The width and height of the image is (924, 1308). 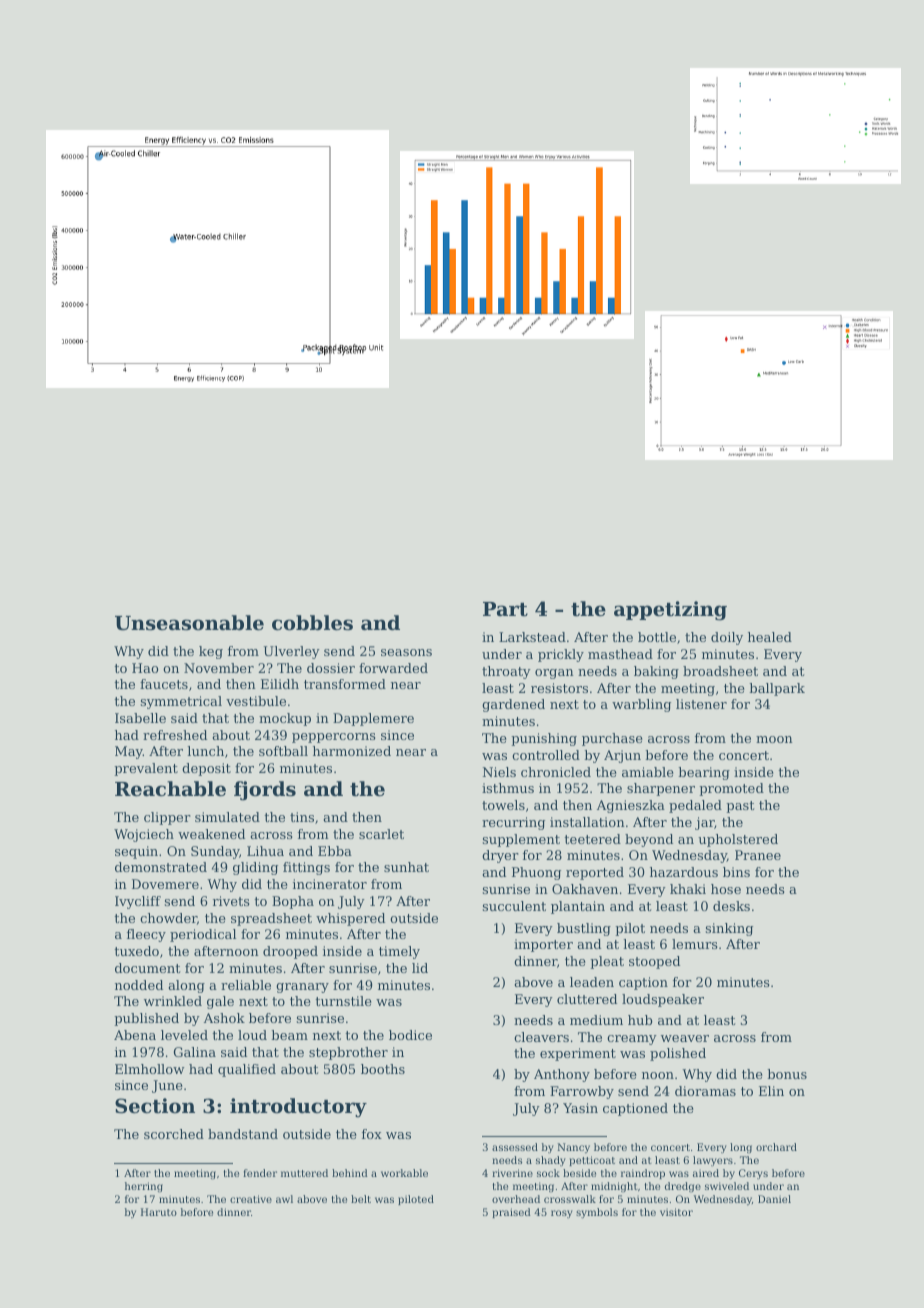 I want to click on isthmus, so click(x=508, y=788).
